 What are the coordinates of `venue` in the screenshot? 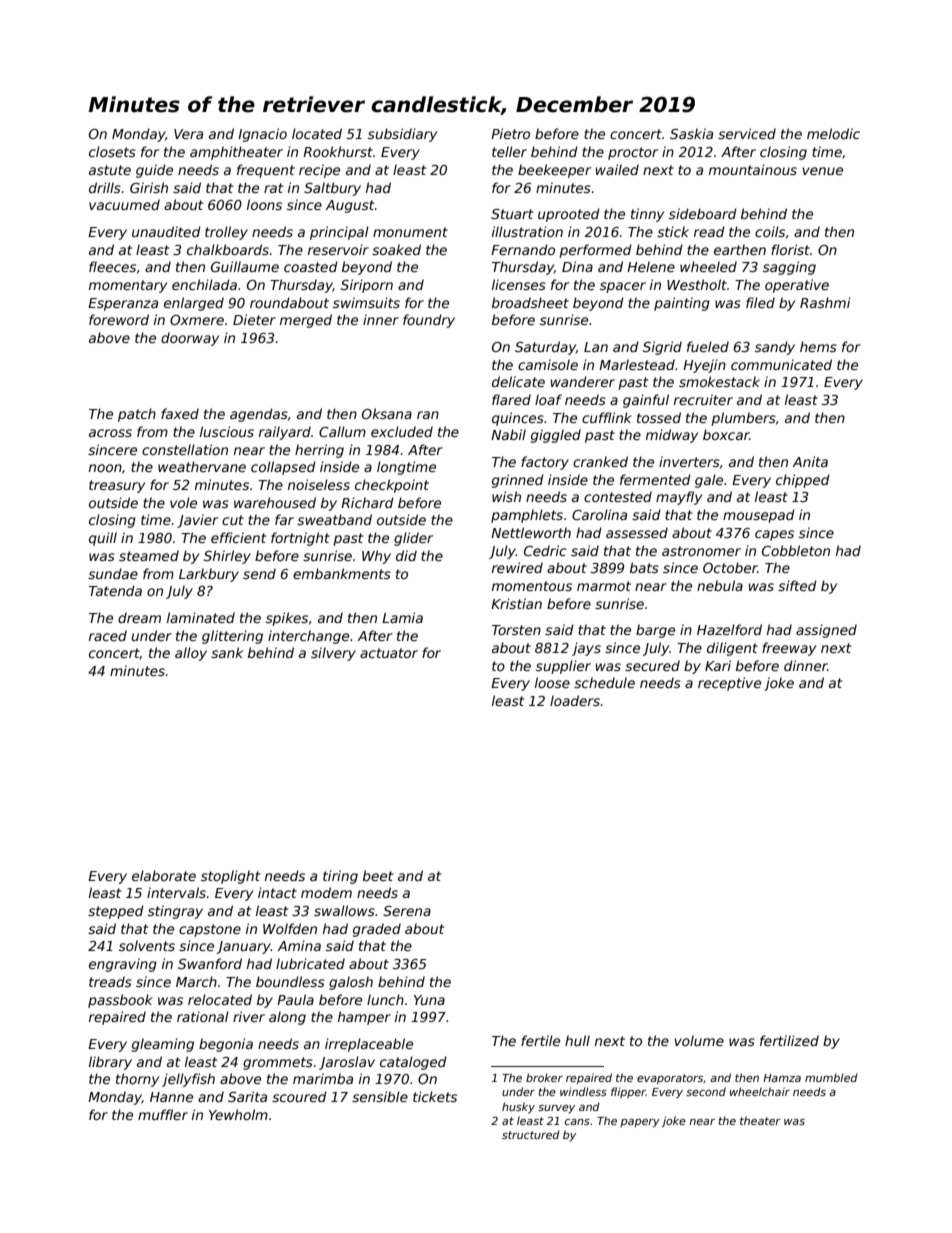 It's located at (822, 171).
